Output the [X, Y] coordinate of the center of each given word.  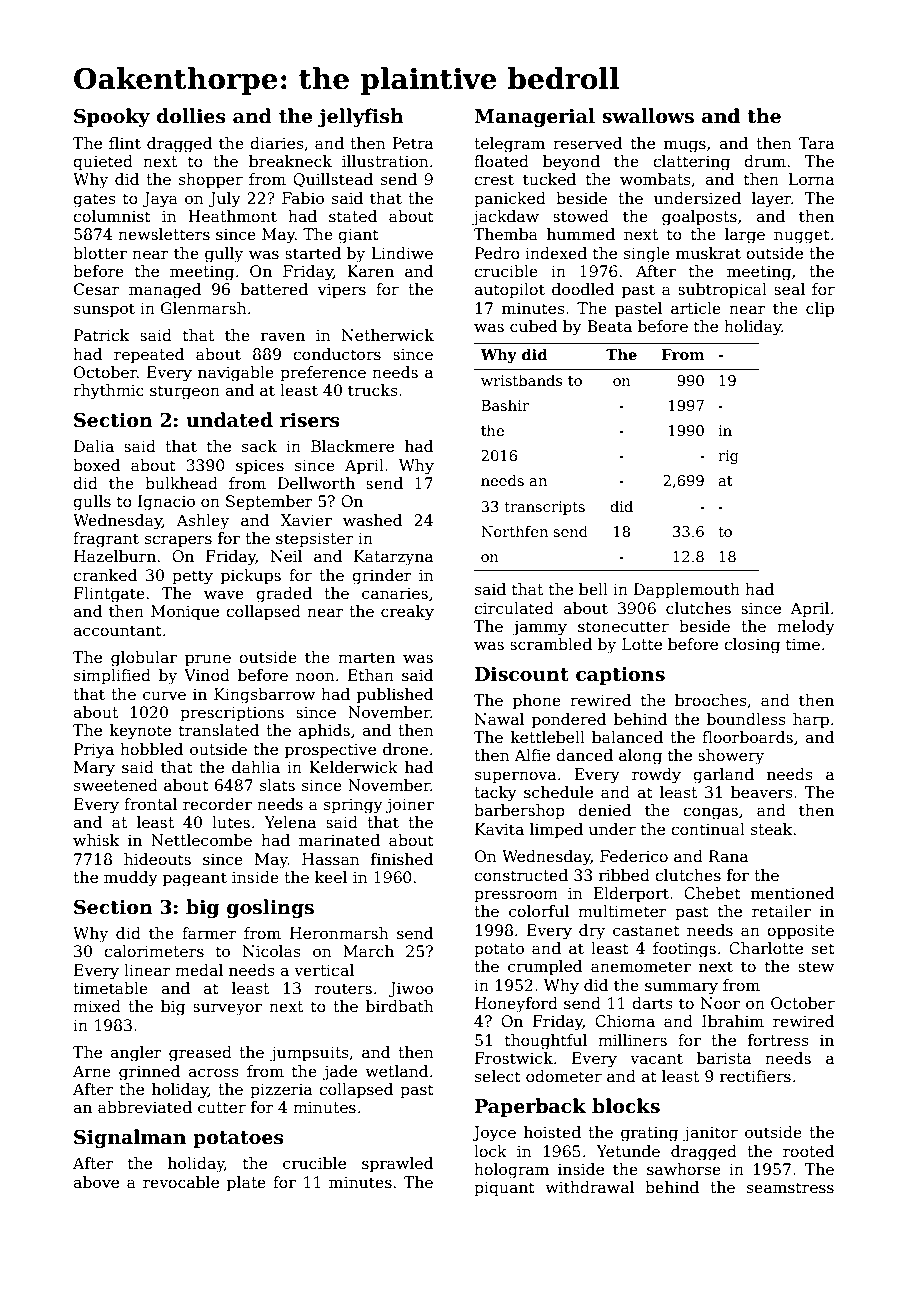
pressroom [516, 896]
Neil [286, 556]
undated [229, 420]
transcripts [544, 508]
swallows [648, 116]
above [96, 1182]
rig [728, 457]
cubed [533, 326]
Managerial [534, 117]
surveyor [227, 1009]
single [647, 255]
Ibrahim [733, 1021]
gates [94, 200]
